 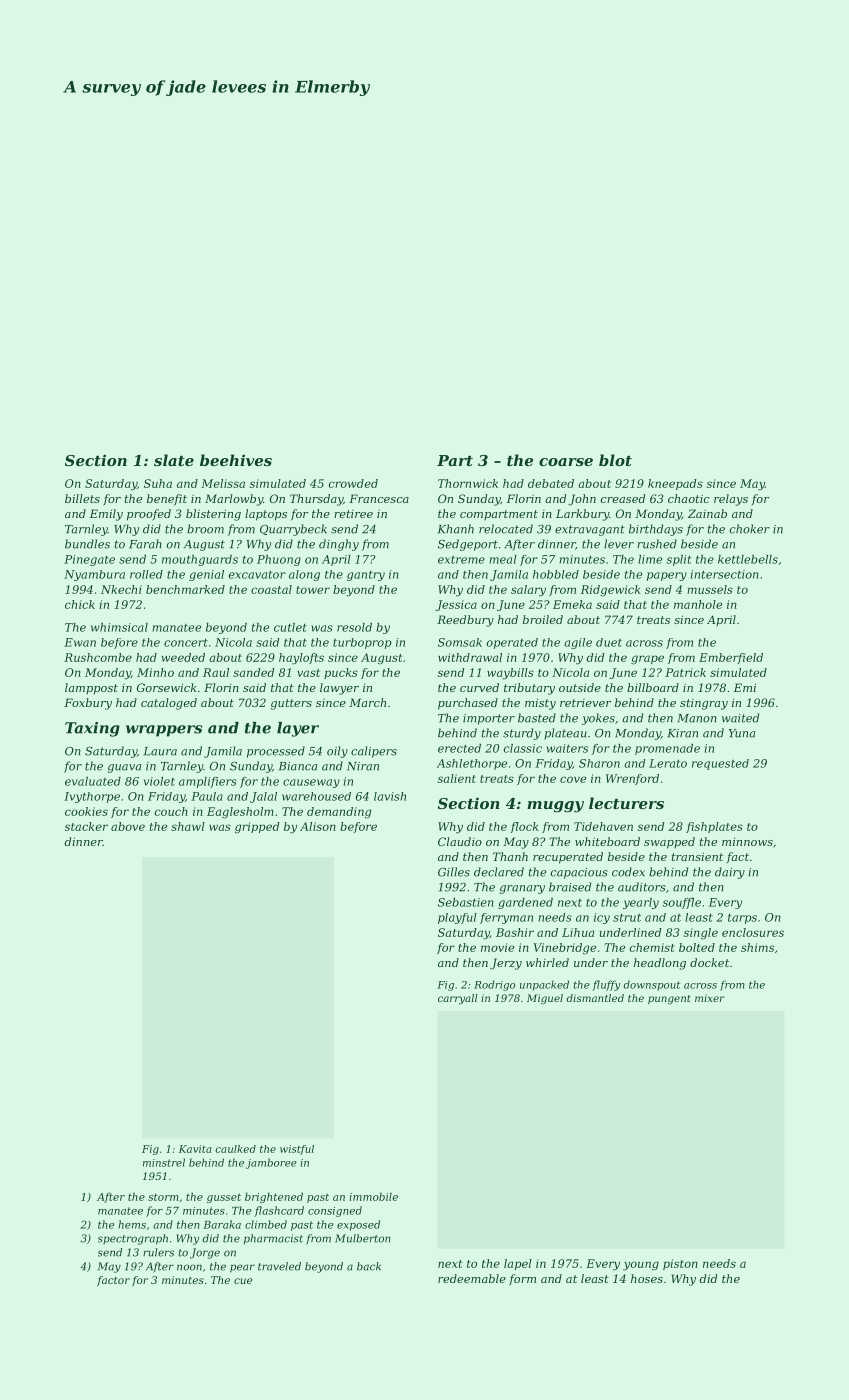 What do you see at coordinates (731, 500) in the screenshot?
I see `relays` at bounding box center [731, 500].
